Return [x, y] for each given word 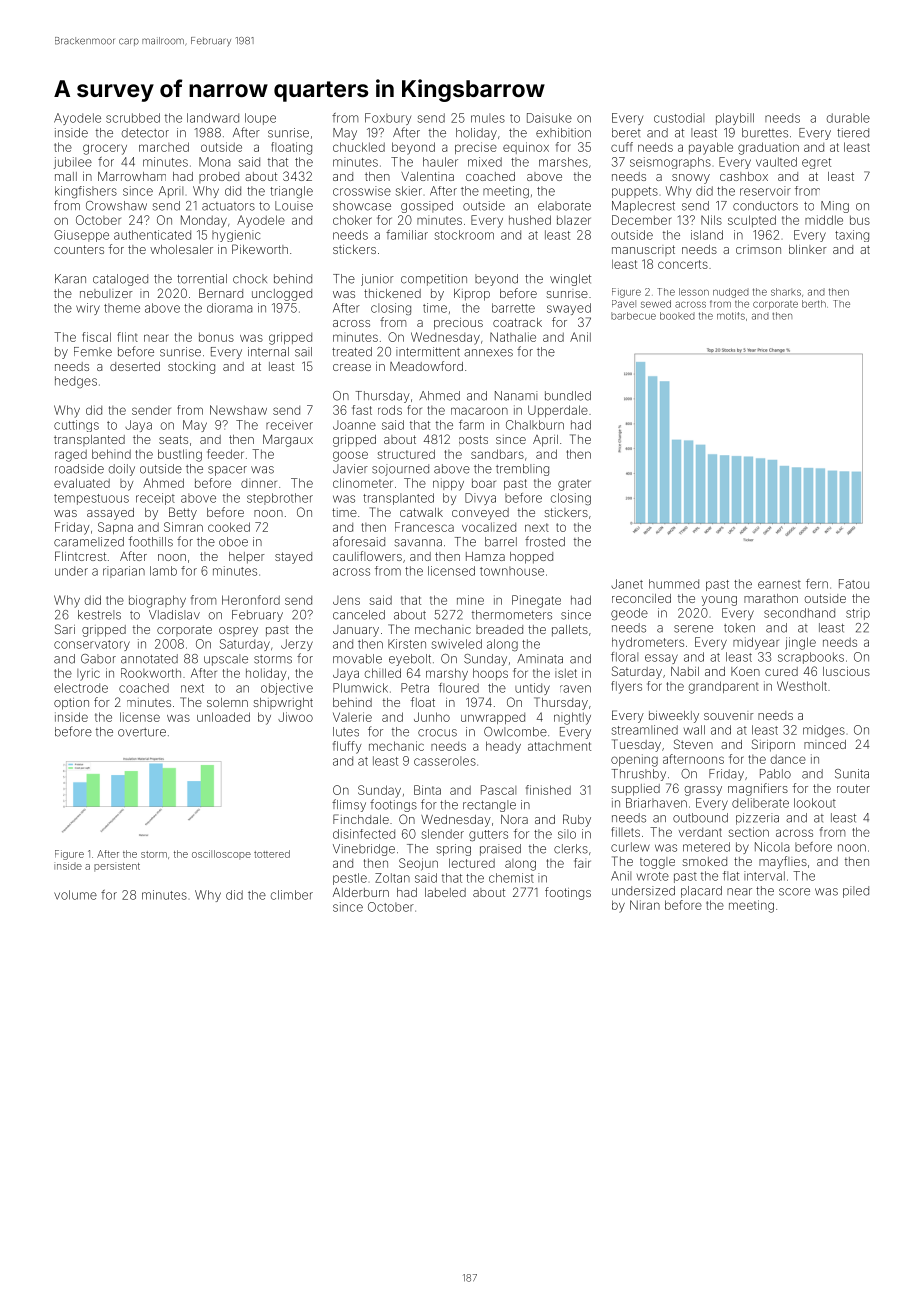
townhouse [512, 571]
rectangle [489, 806]
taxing [852, 236]
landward [213, 118]
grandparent [724, 687]
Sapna [115, 528]
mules [488, 118]
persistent [117, 867]
